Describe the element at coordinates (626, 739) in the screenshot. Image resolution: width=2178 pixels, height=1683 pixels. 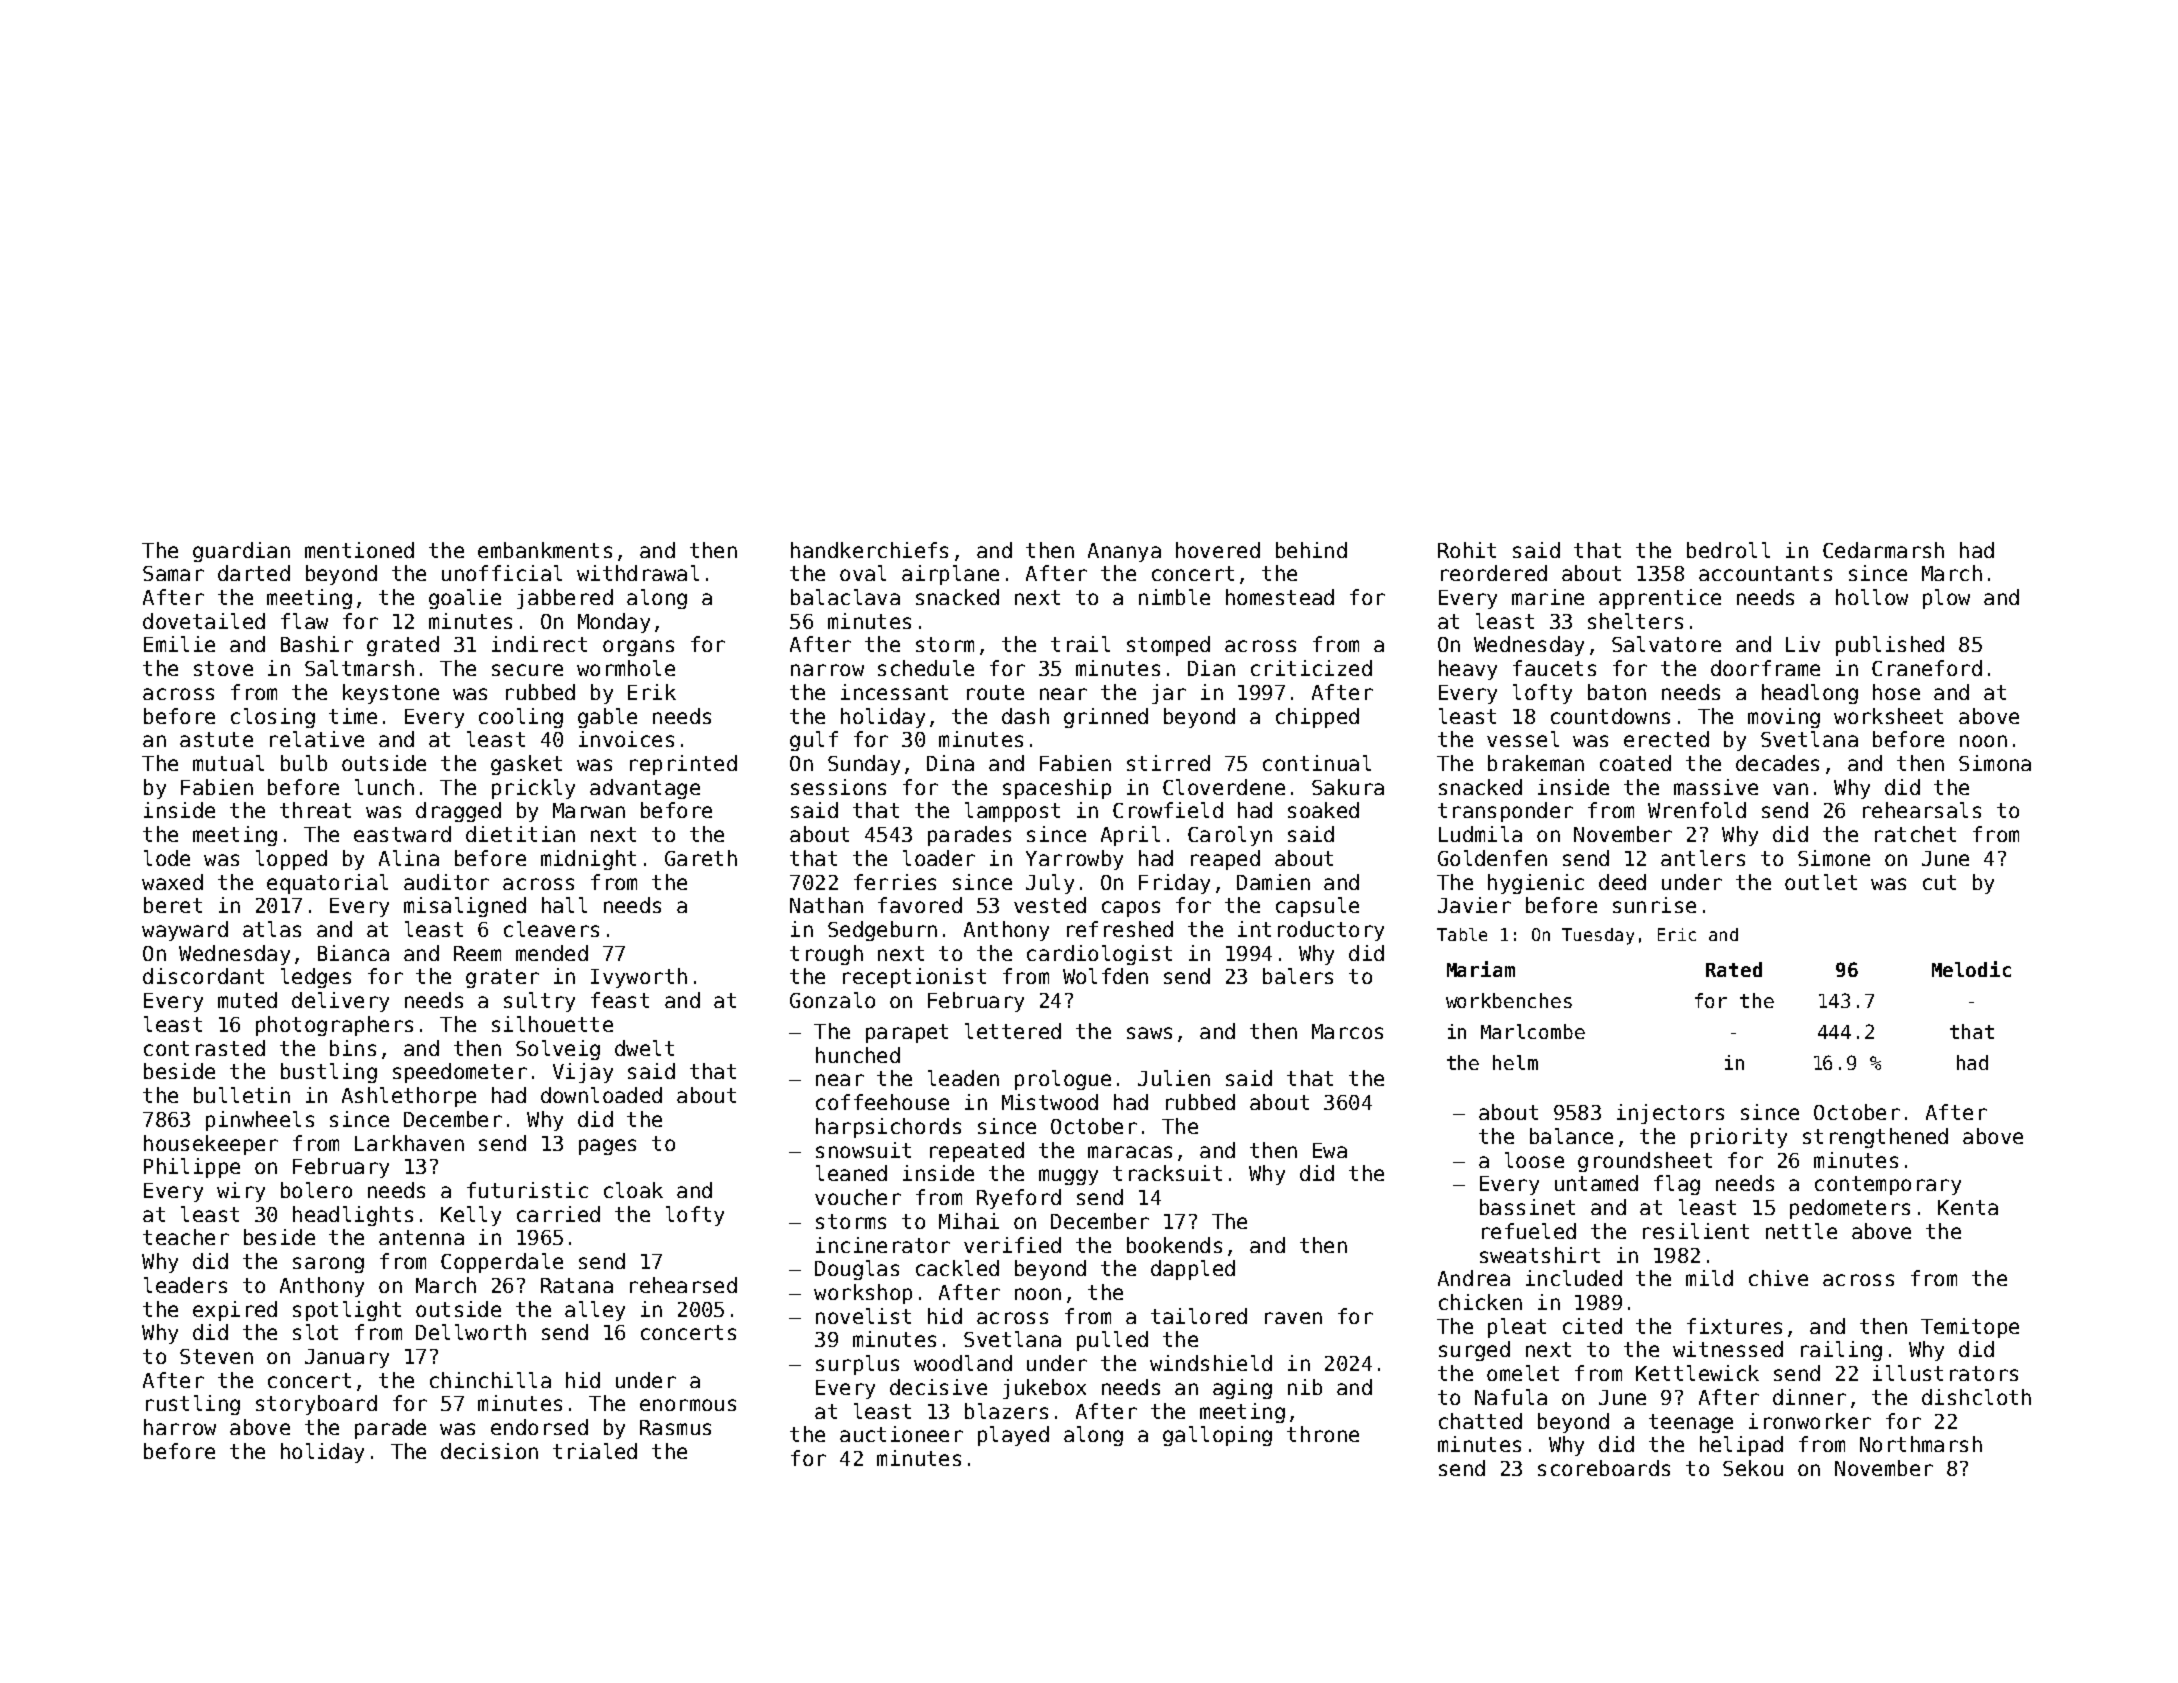
I see `invoices` at that location.
